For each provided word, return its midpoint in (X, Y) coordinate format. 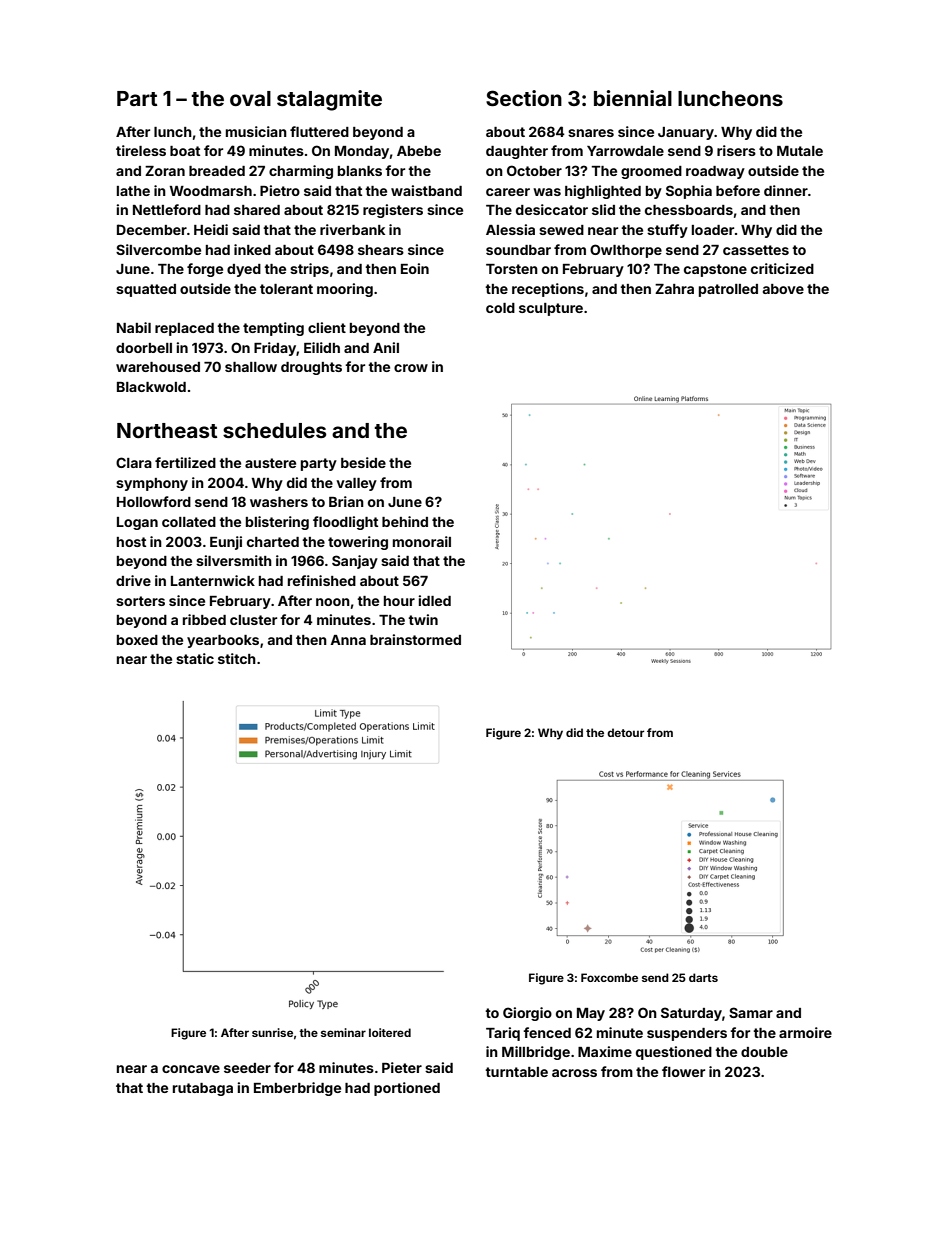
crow (411, 368)
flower (683, 1071)
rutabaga (203, 1089)
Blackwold (151, 387)
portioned (407, 1089)
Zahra (674, 289)
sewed (561, 230)
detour (625, 732)
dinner (786, 190)
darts (703, 977)
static (195, 658)
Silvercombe (158, 249)
